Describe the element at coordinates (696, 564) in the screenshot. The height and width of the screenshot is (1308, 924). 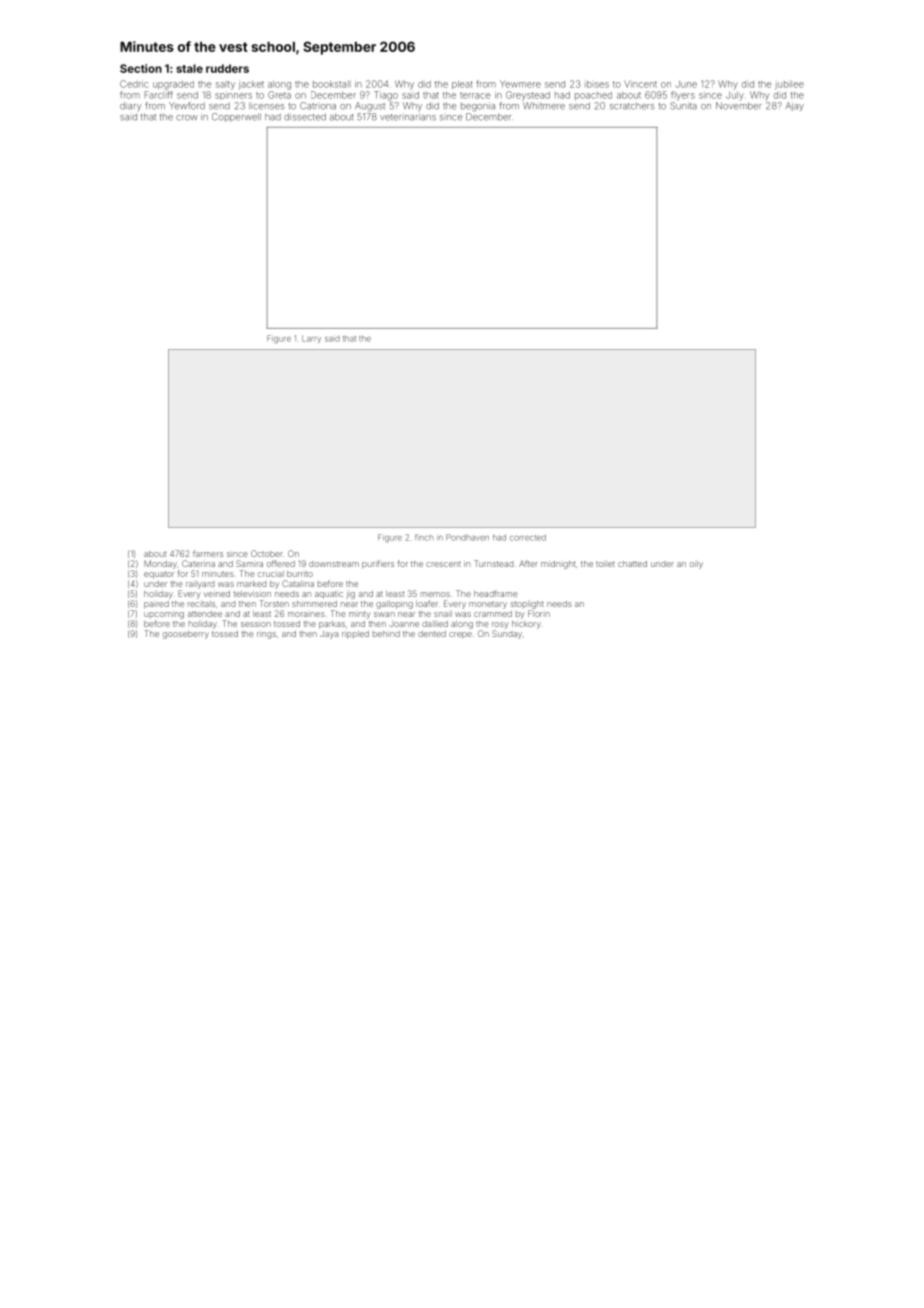
I see `oily` at that location.
